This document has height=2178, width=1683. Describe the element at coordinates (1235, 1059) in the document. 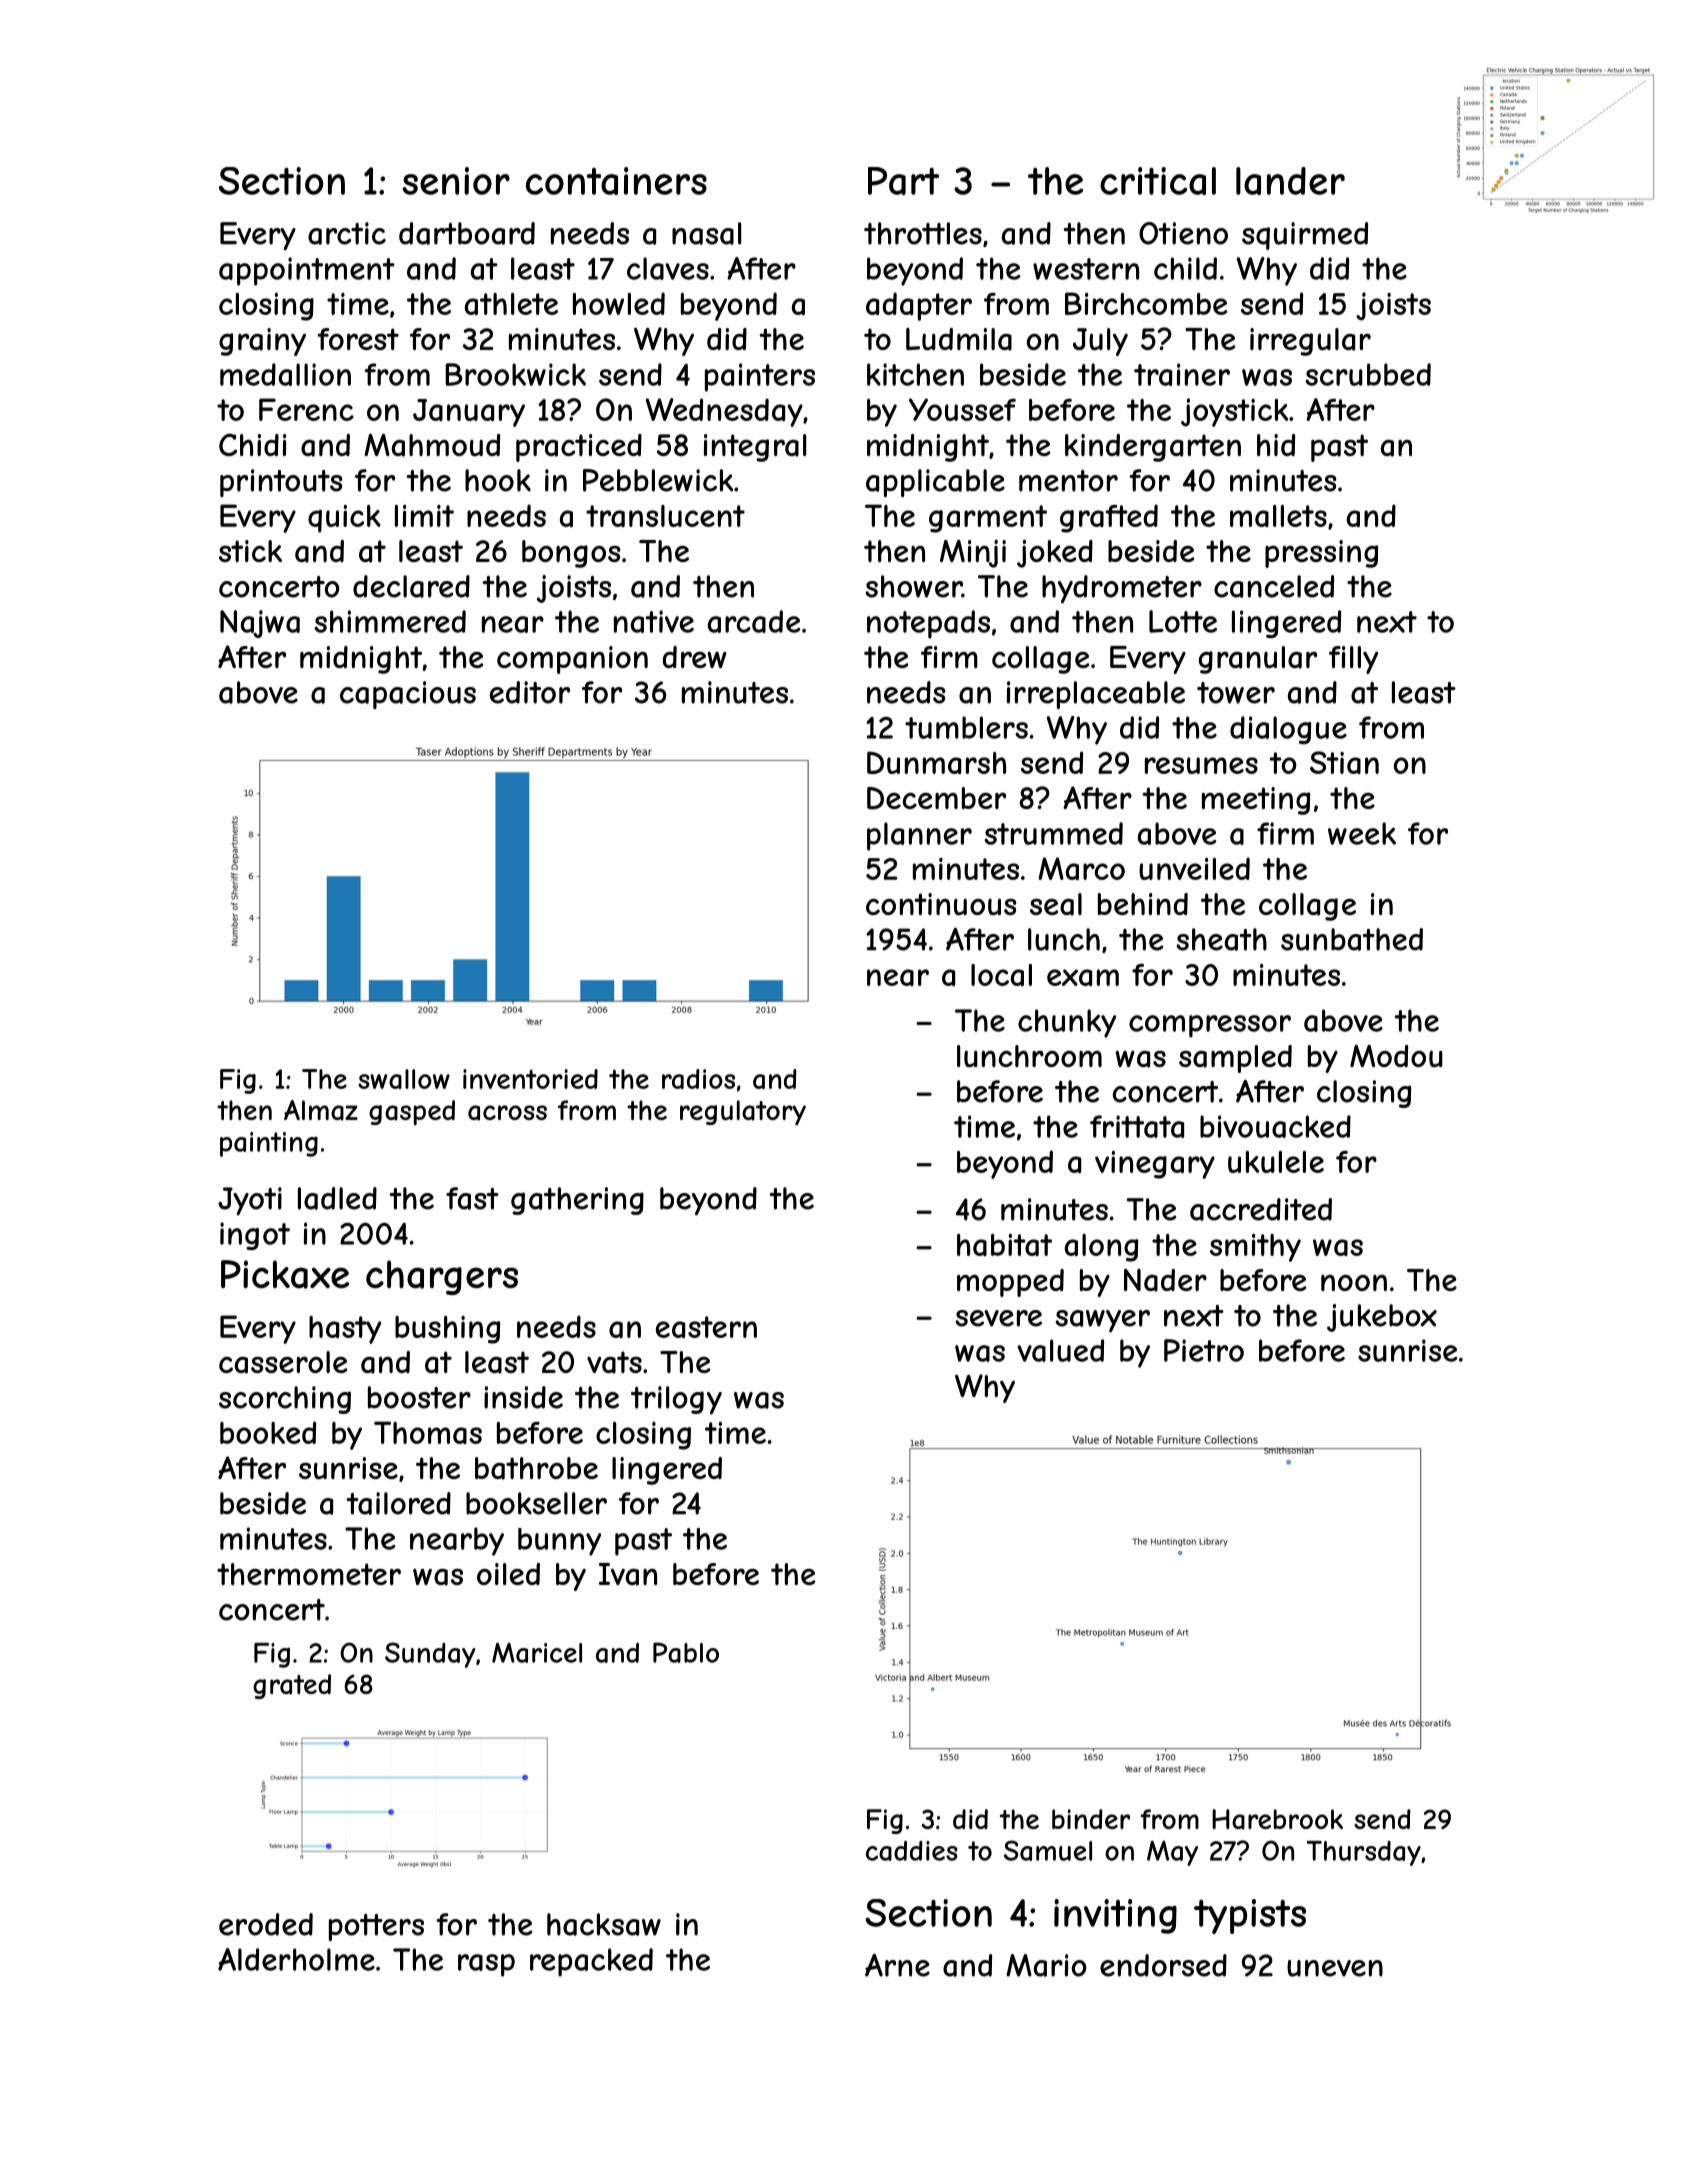

I see `sampled` at that location.
